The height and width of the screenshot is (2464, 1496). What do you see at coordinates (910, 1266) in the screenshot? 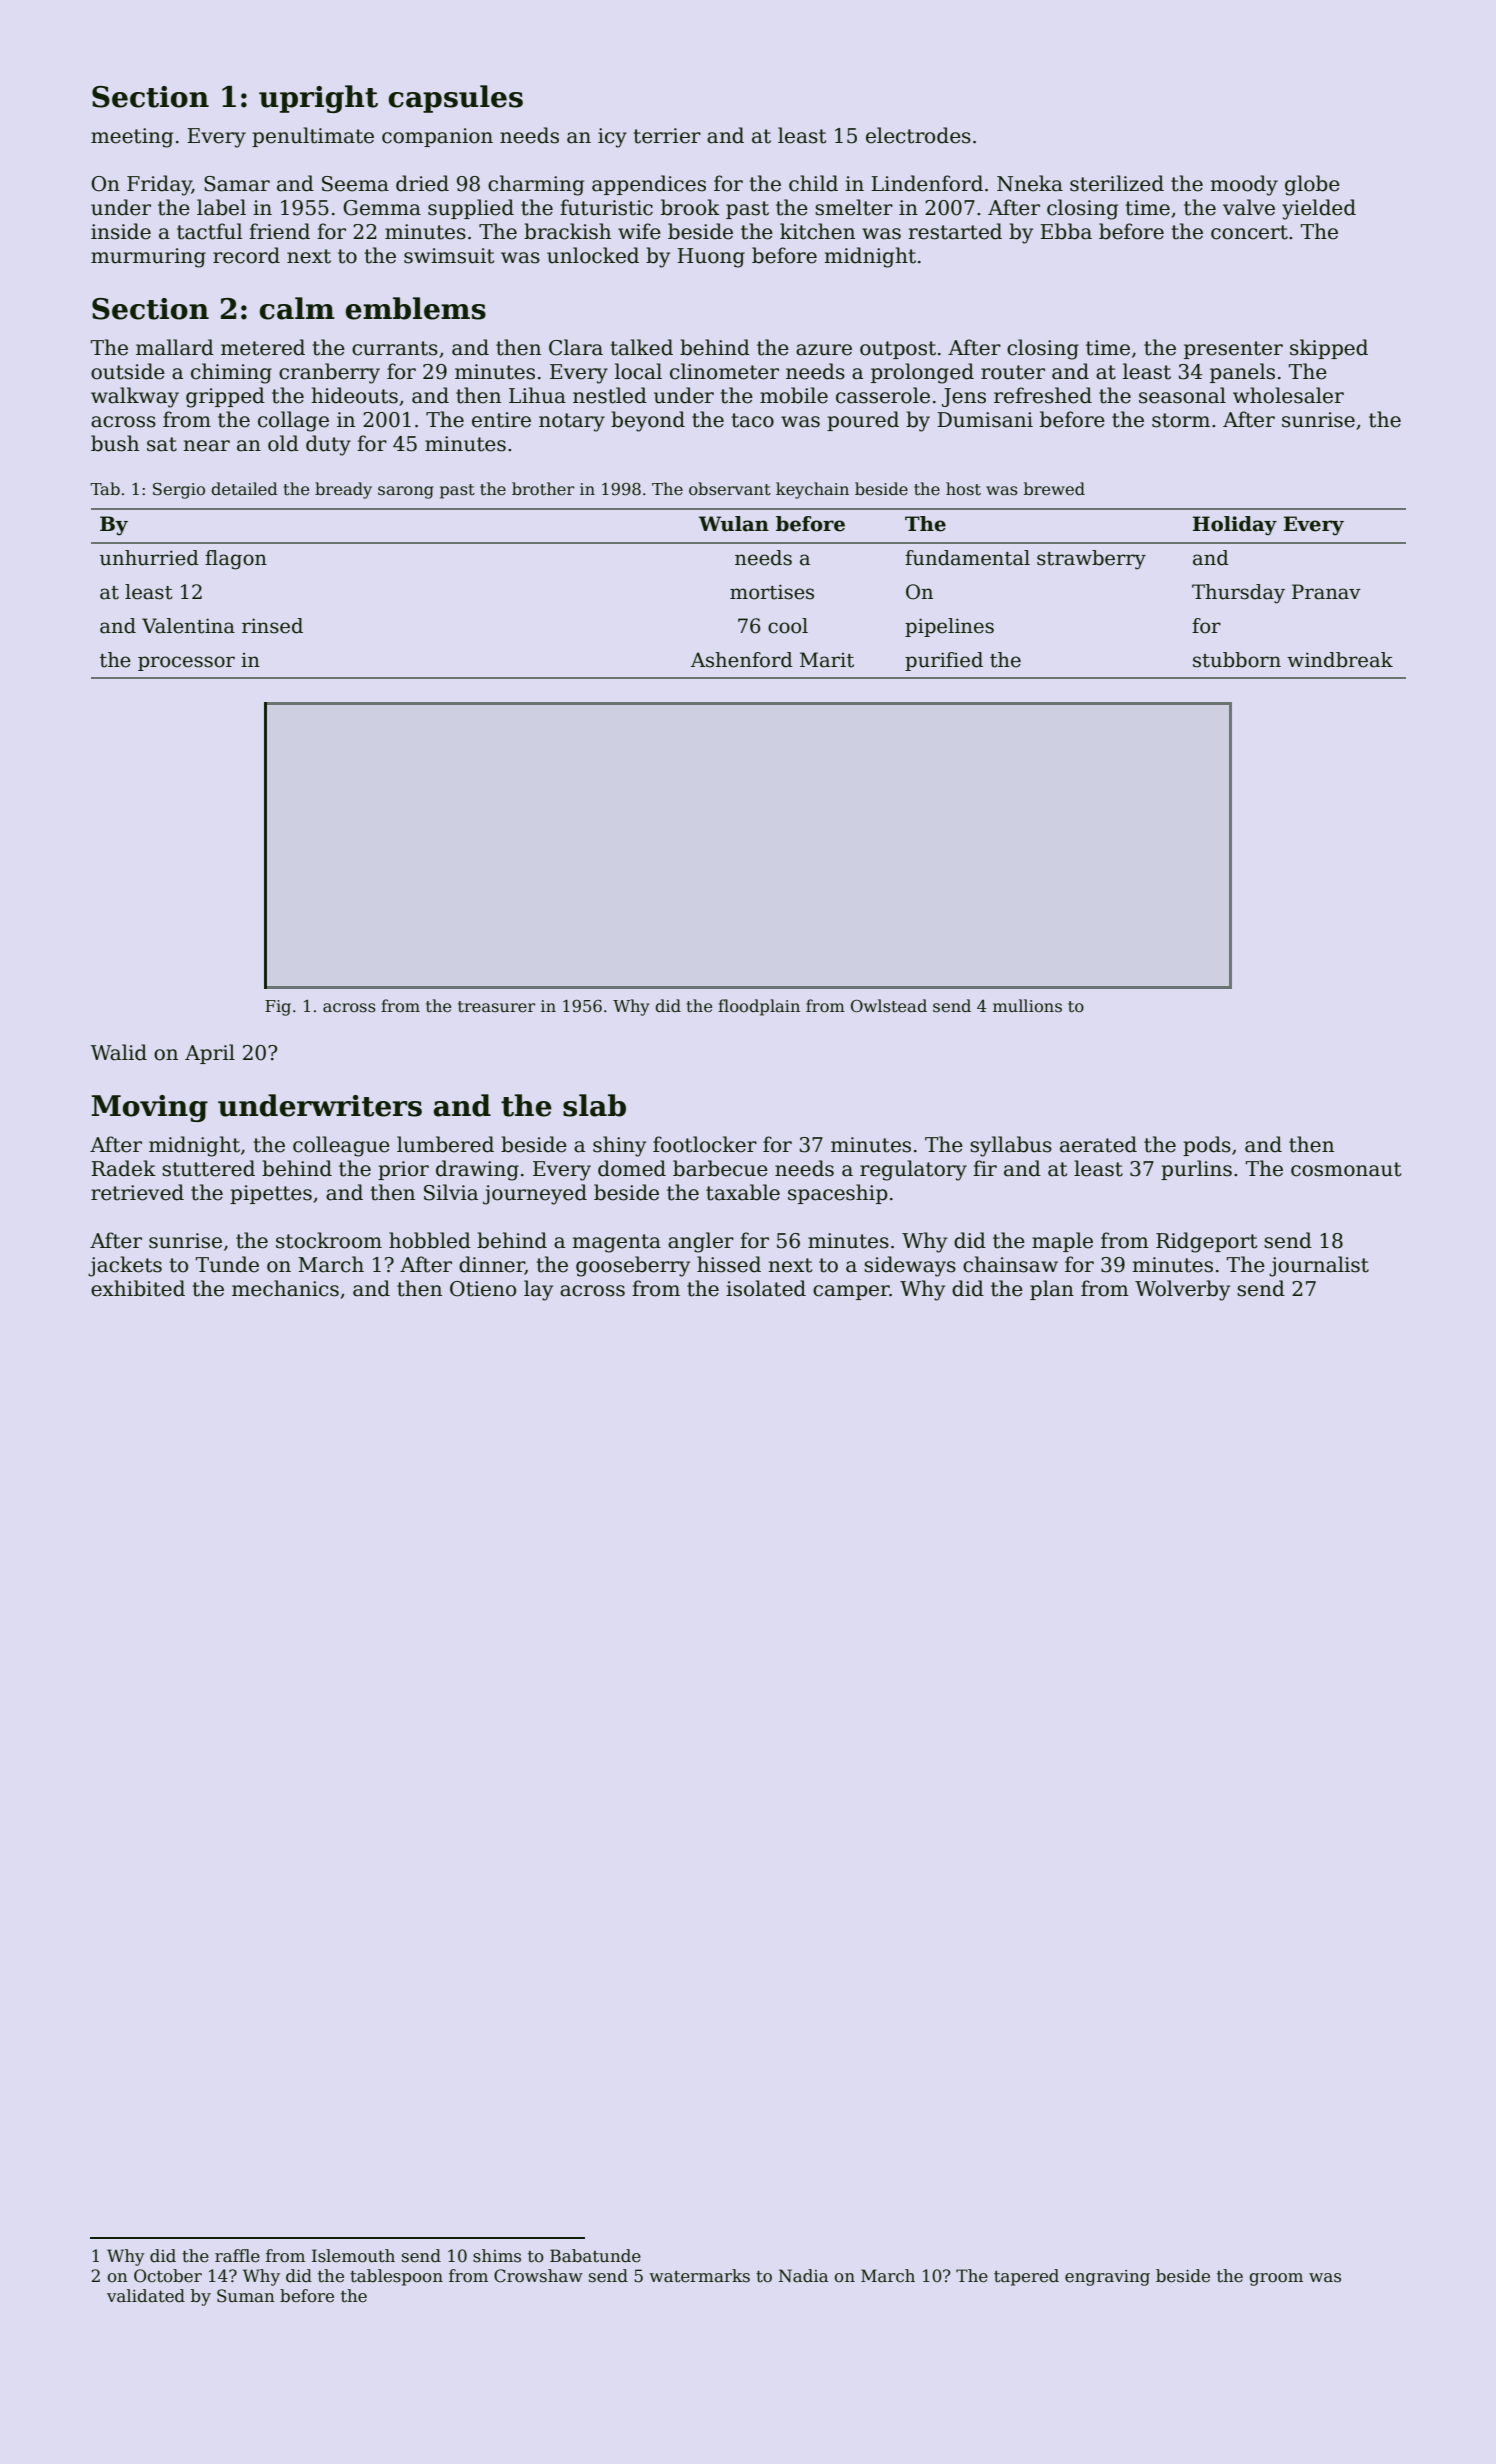
I see `sideways` at bounding box center [910, 1266].
